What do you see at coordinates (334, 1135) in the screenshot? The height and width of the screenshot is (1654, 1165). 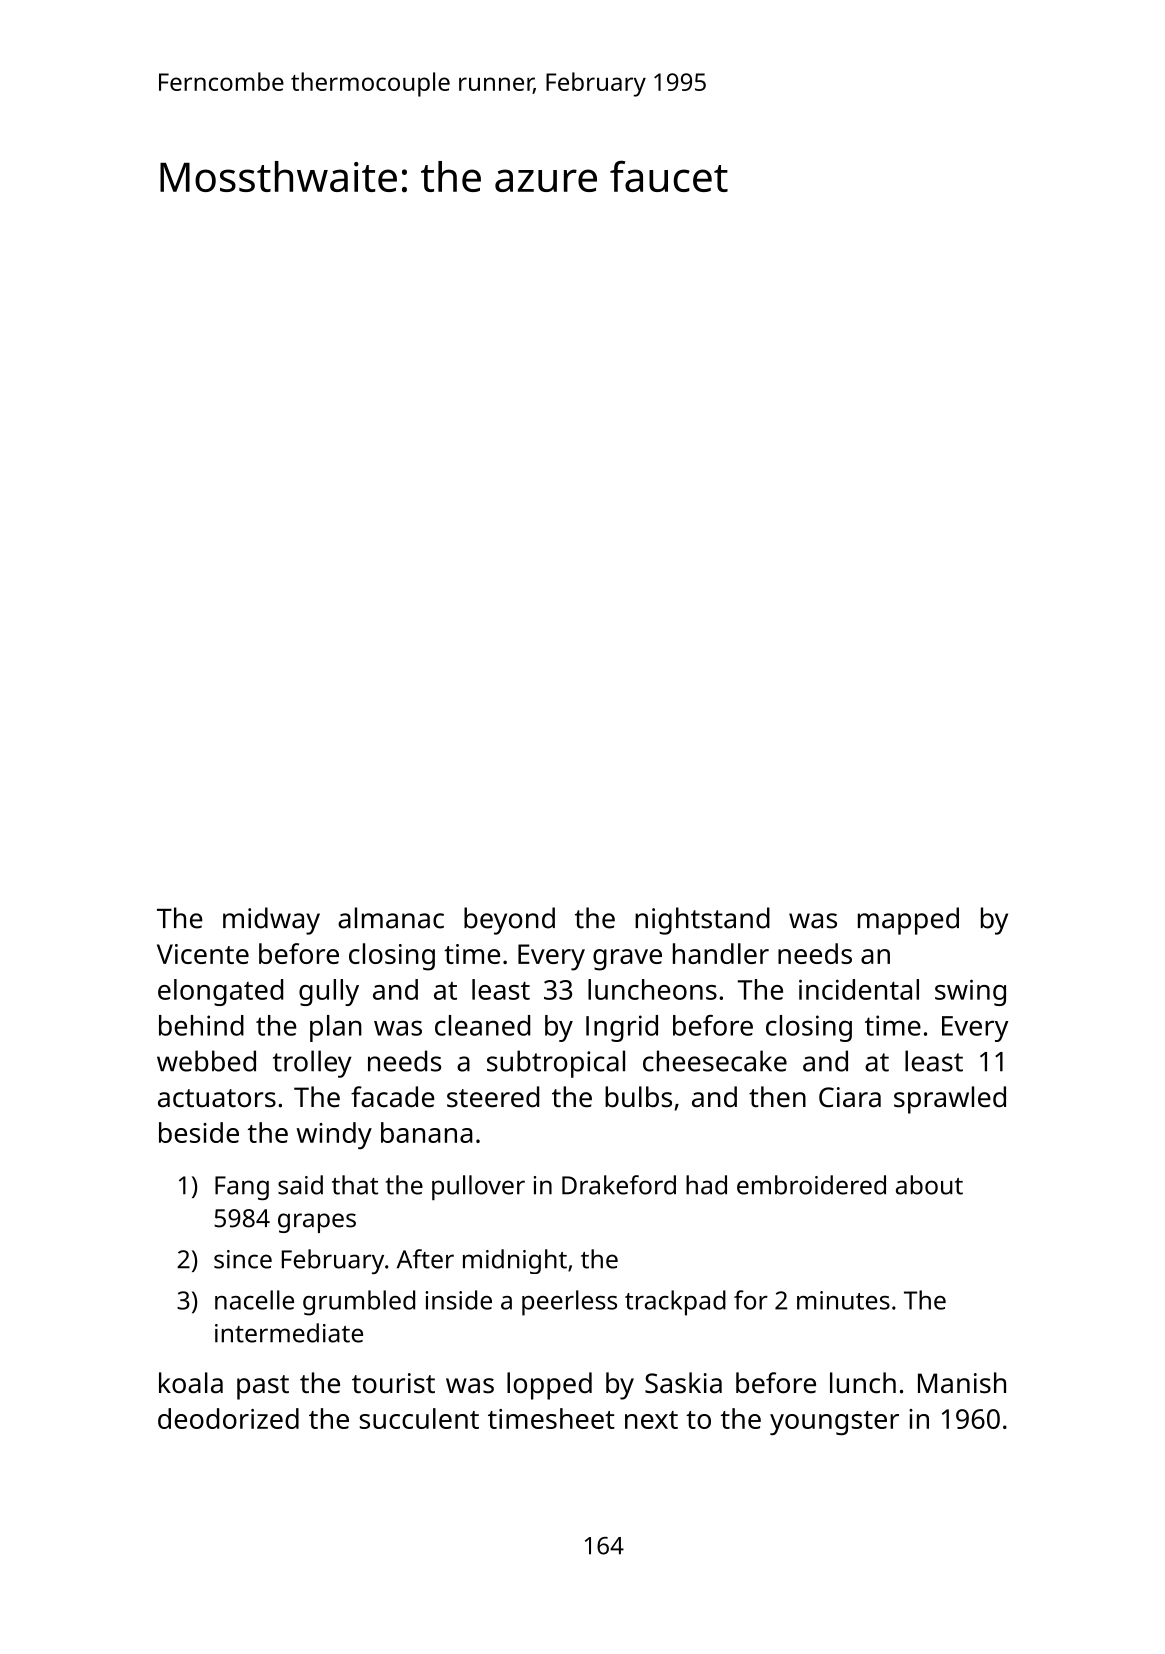 I see `windy` at bounding box center [334, 1135].
